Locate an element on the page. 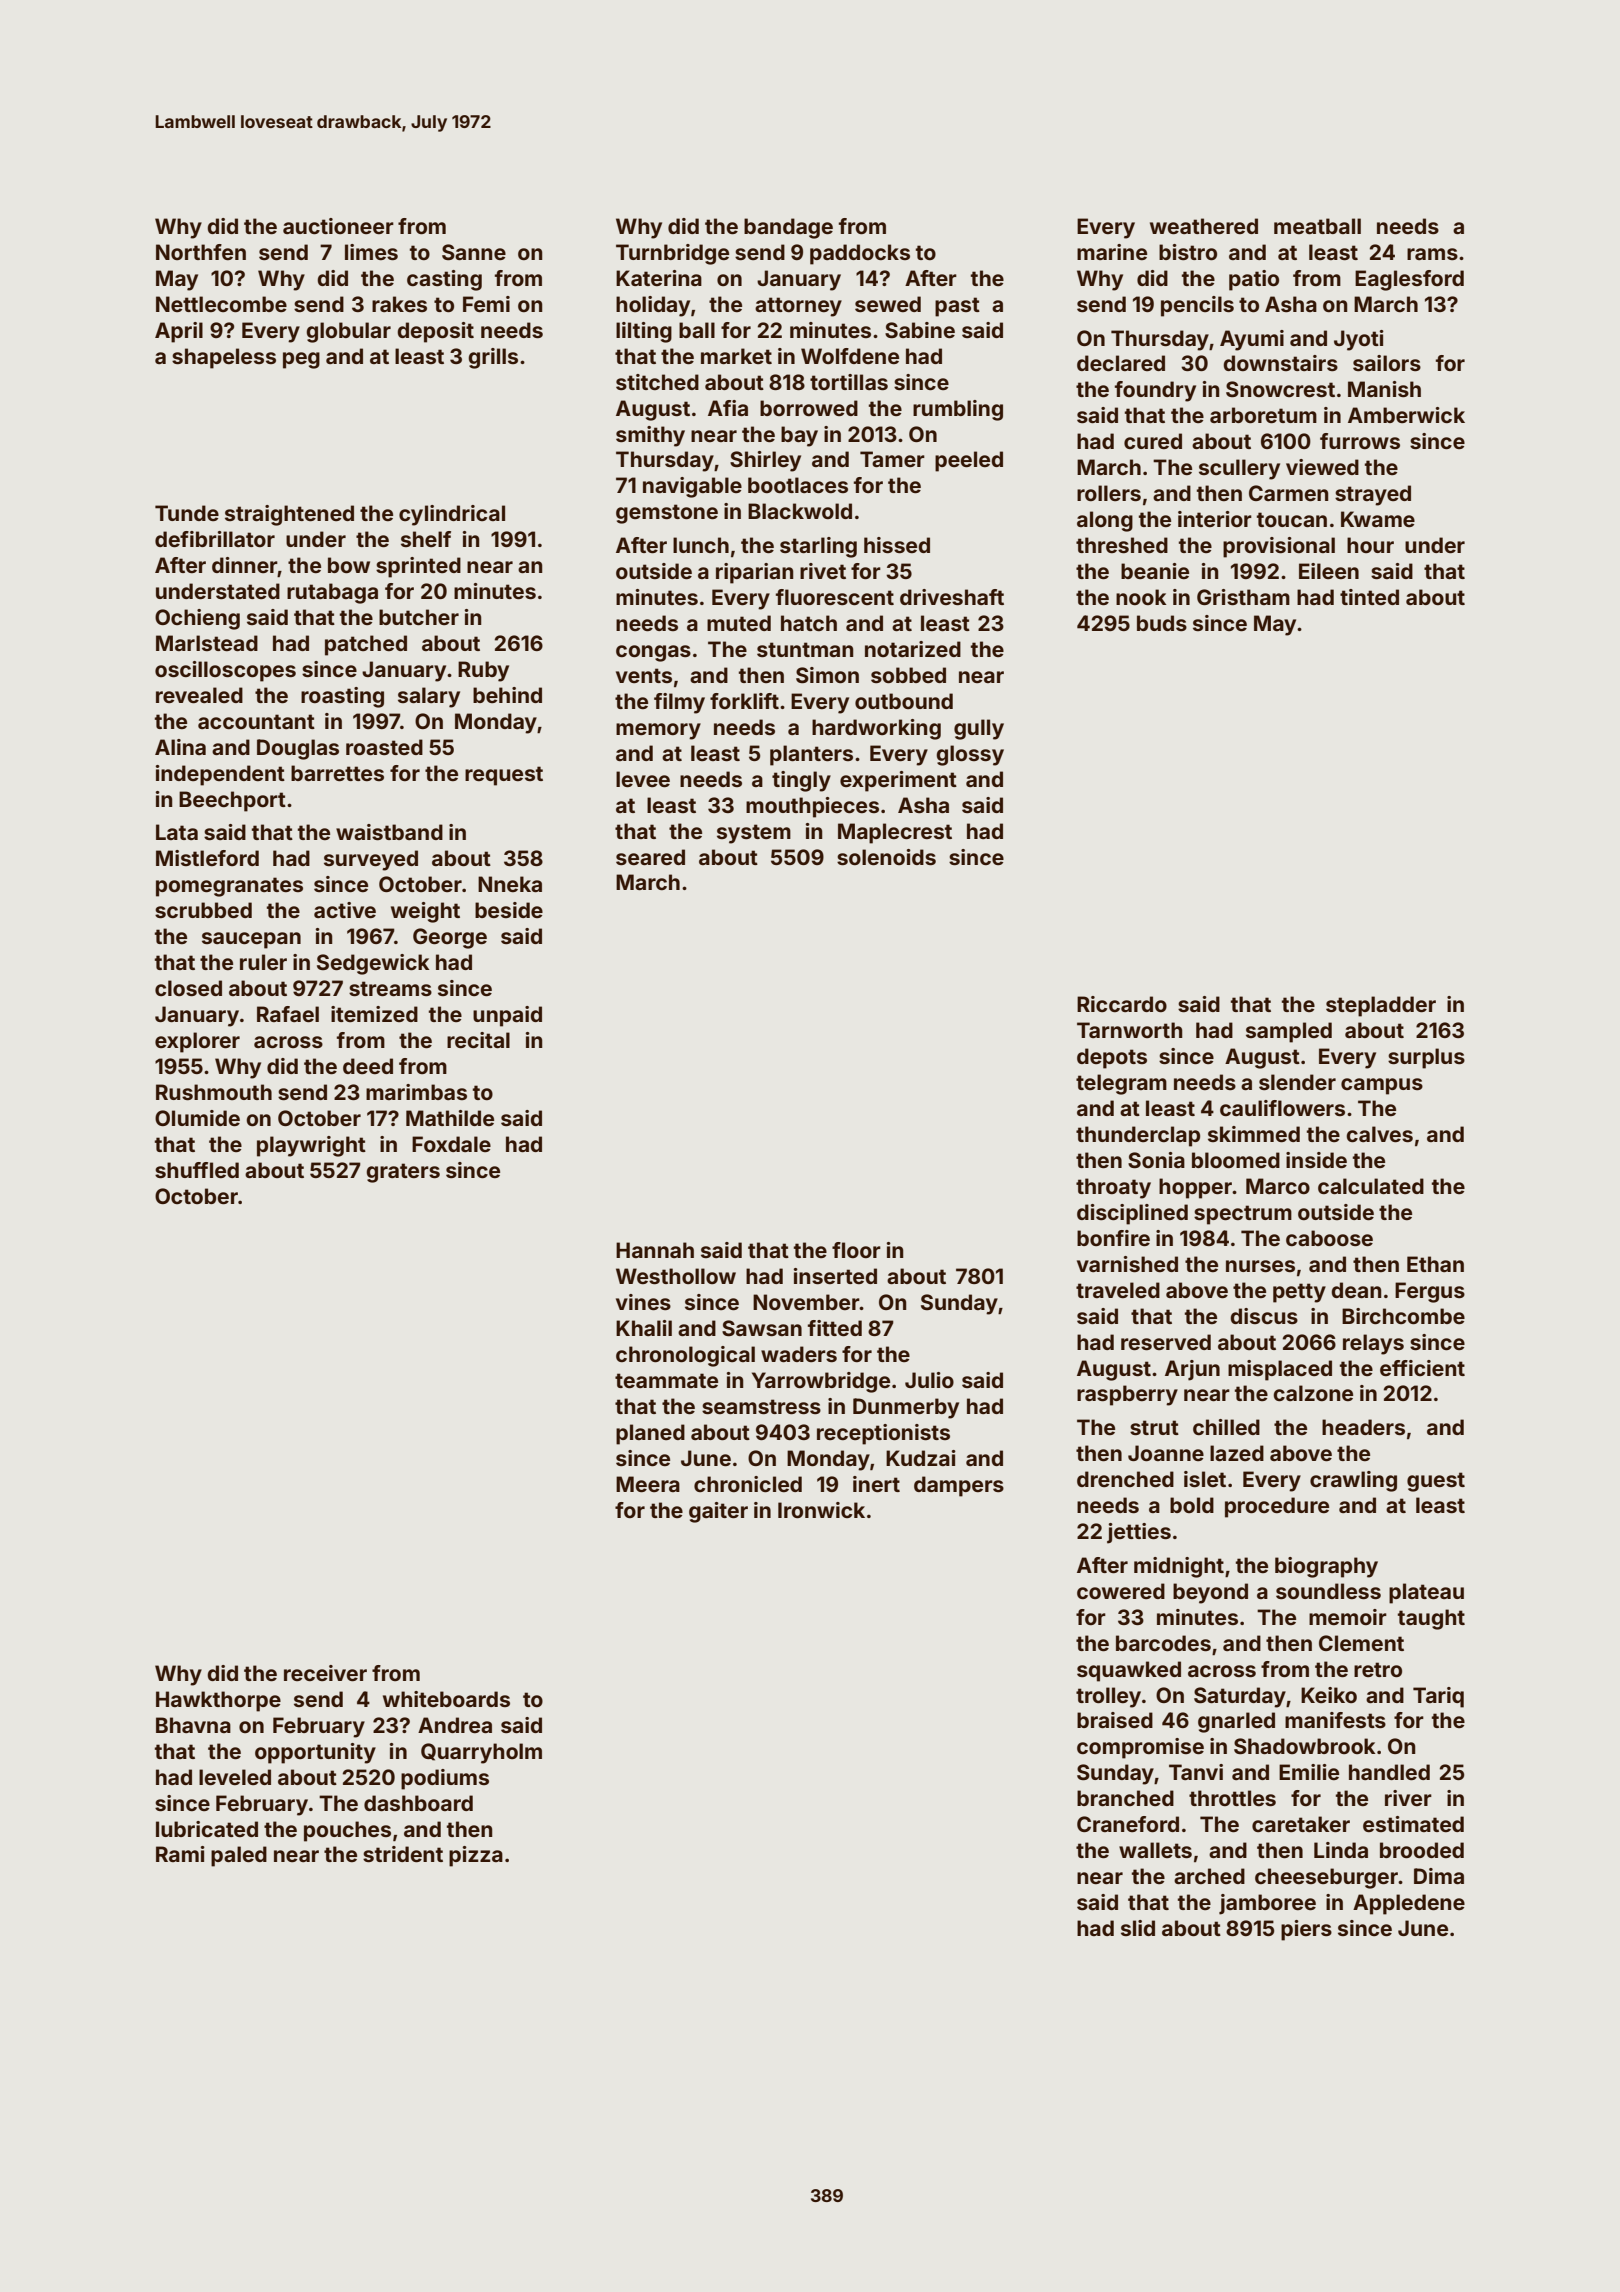  floor is located at coordinates (856, 1250).
